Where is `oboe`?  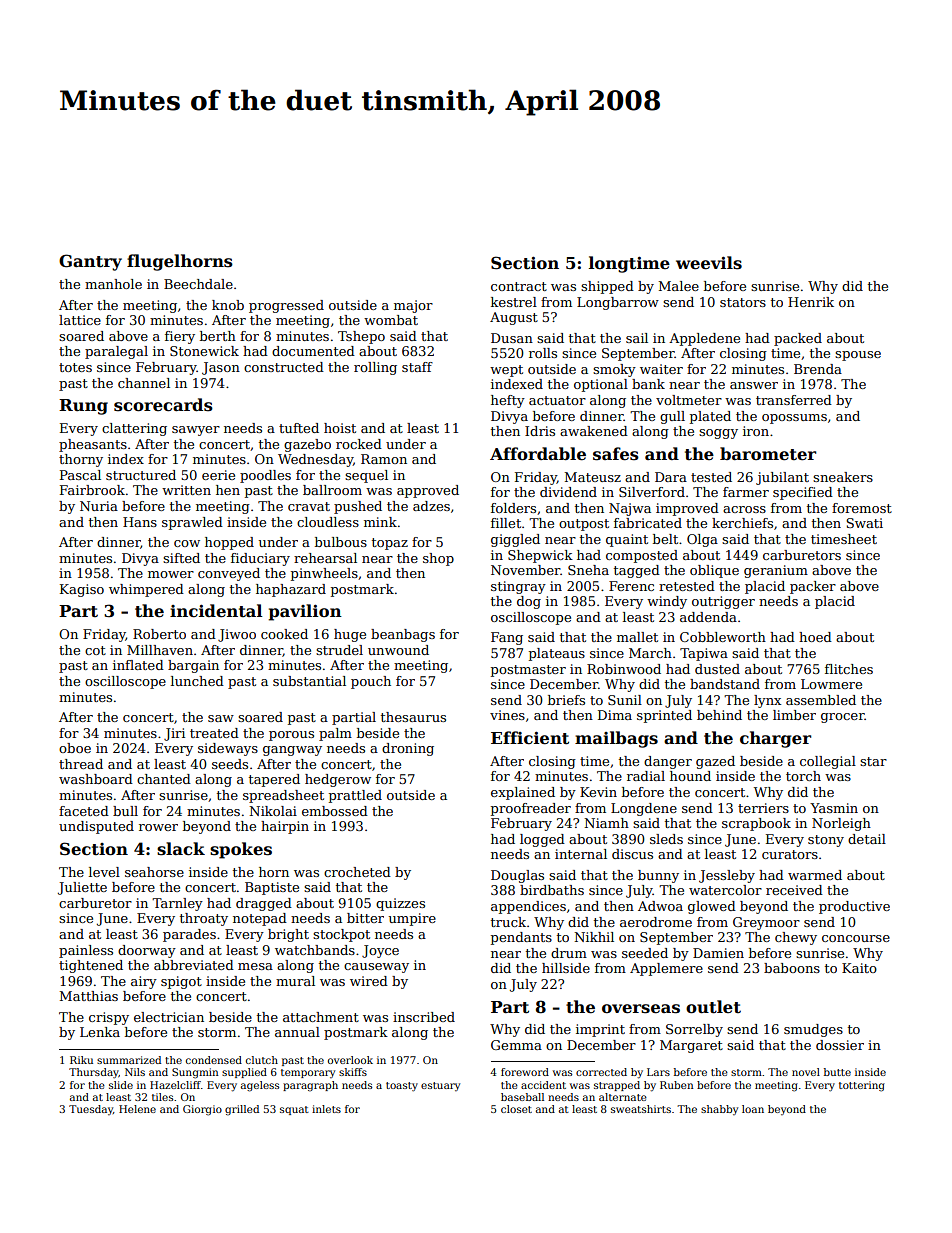 oboe is located at coordinates (75, 748).
